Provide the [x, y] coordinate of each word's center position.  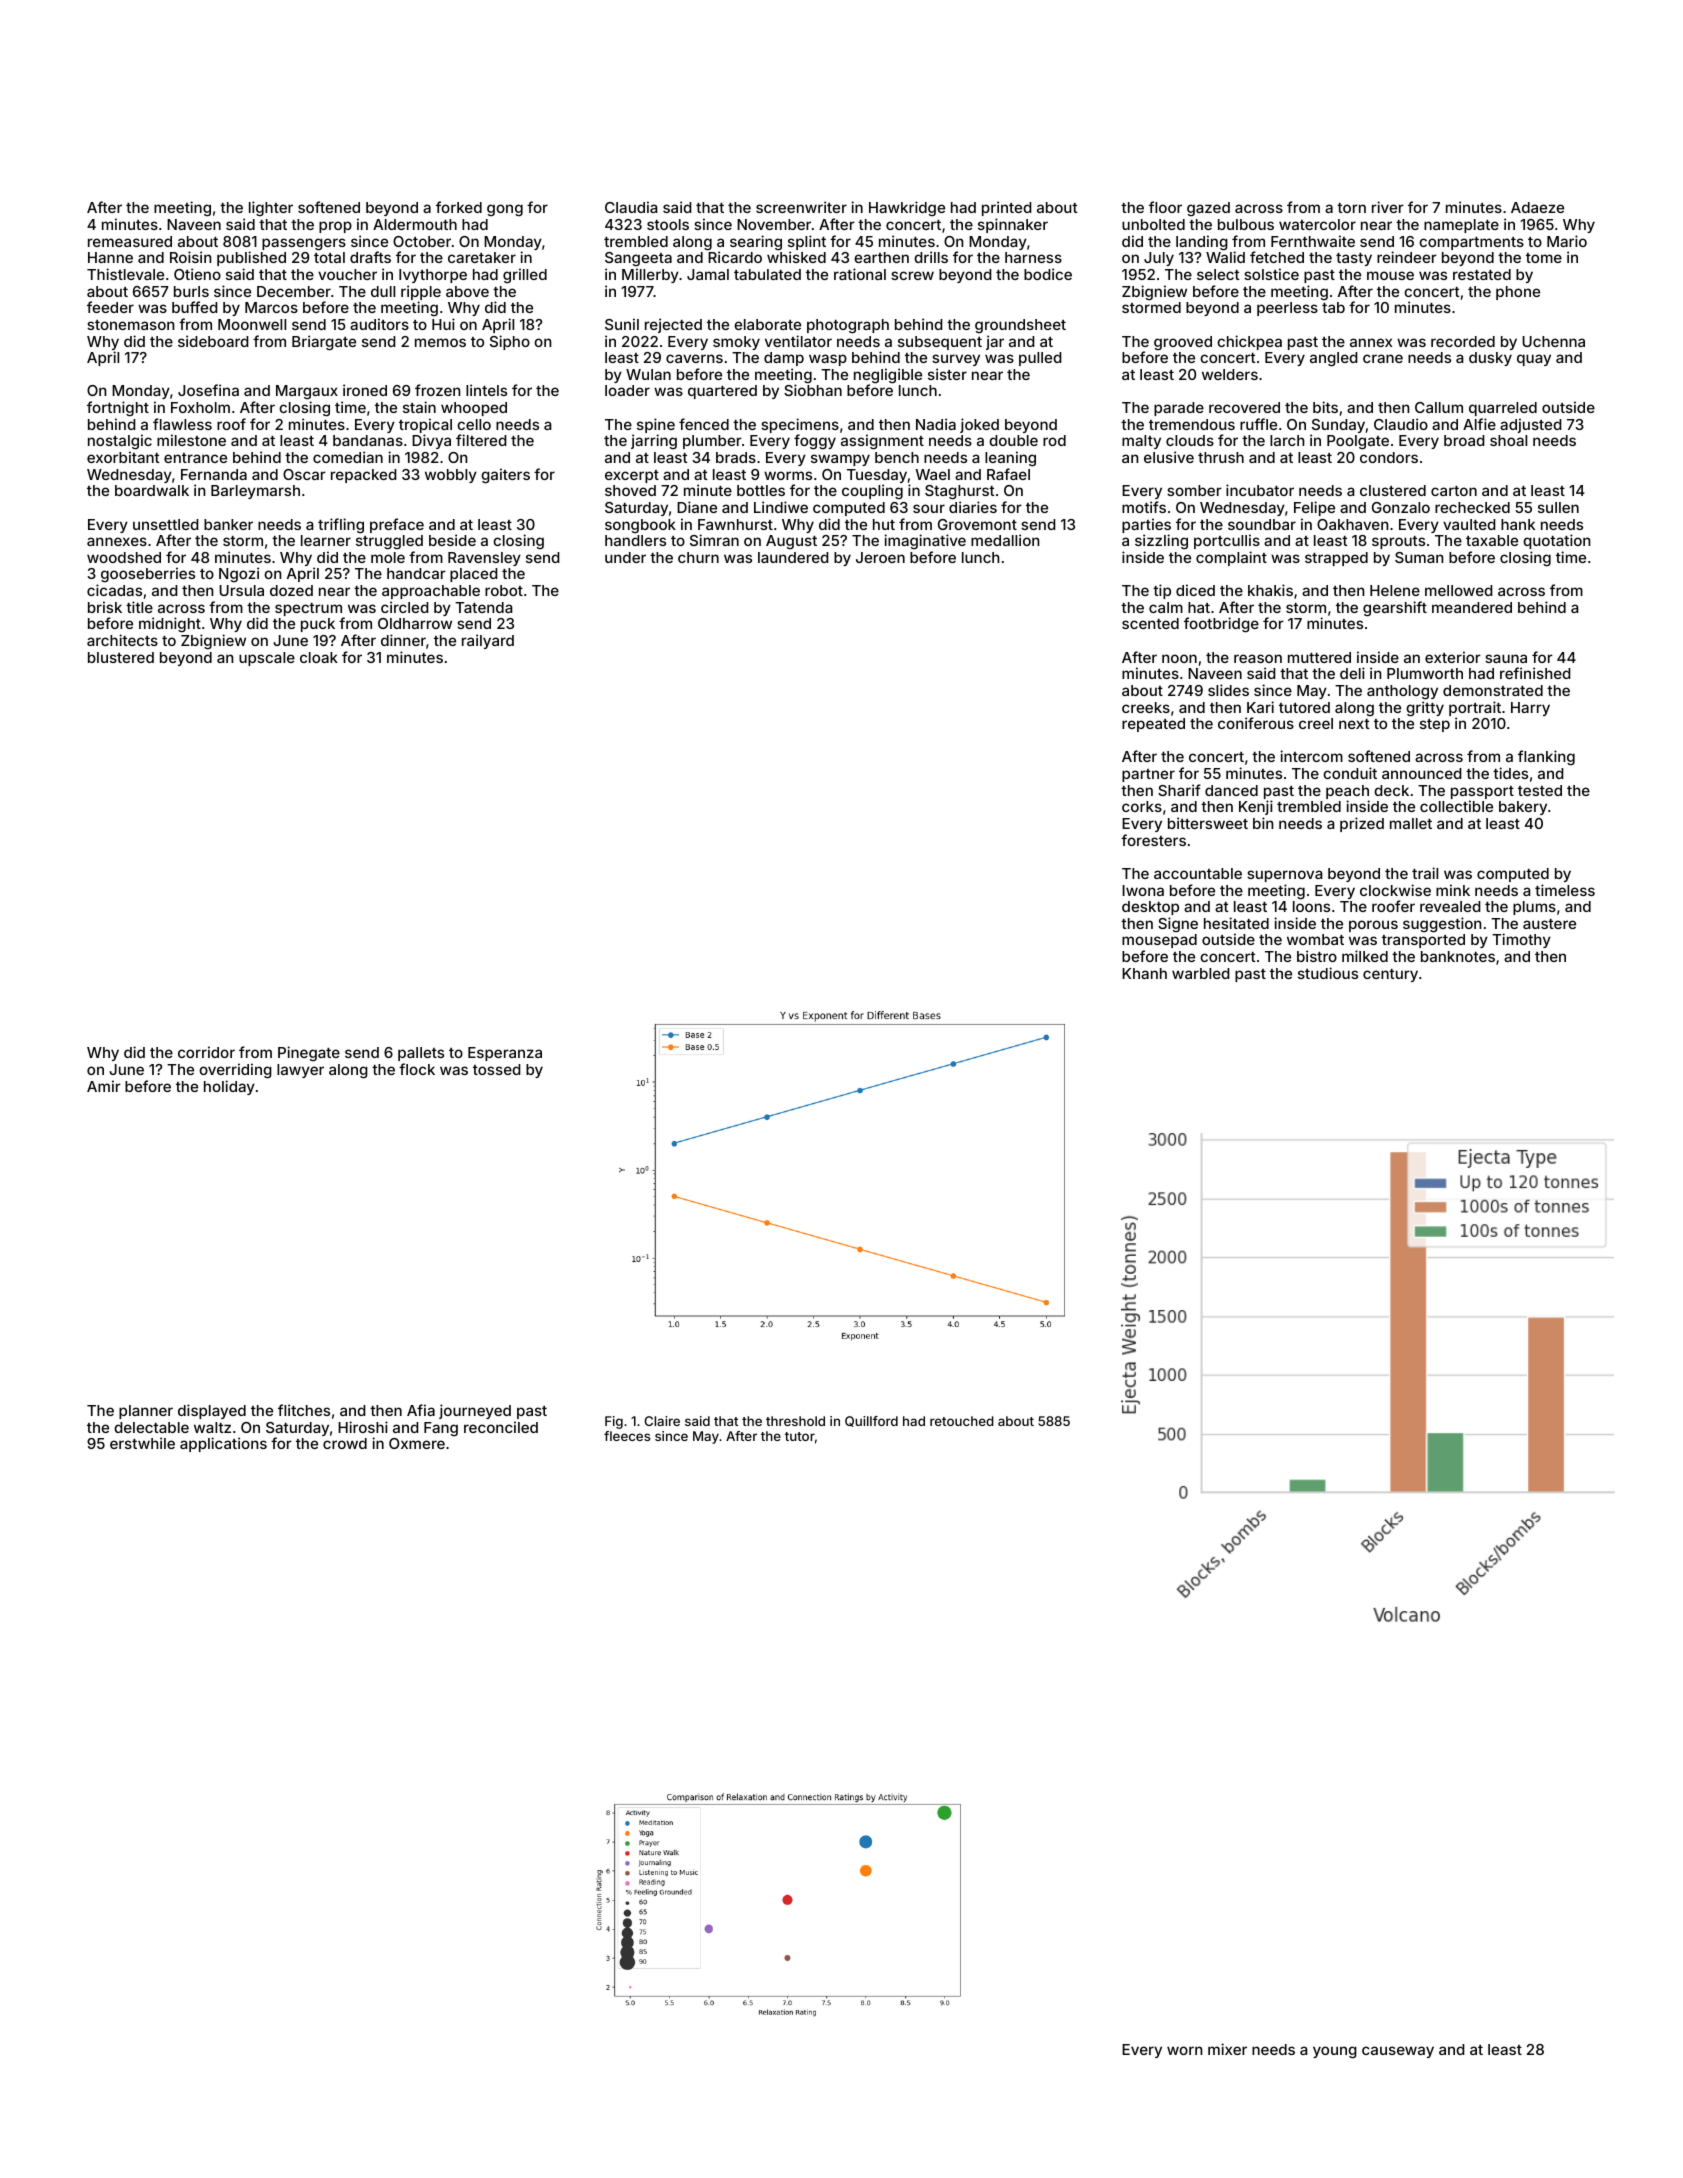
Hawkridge [907, 208]
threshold [795, 1421]
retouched [962, 1421]
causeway [1398, 2052]
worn [1185, 2050]
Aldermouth [415, 224]
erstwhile [142, 1443]
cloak [319, 657]
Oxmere [417, 1443]
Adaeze [1537, 207]
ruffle [1258, 424]
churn [698, 557]
